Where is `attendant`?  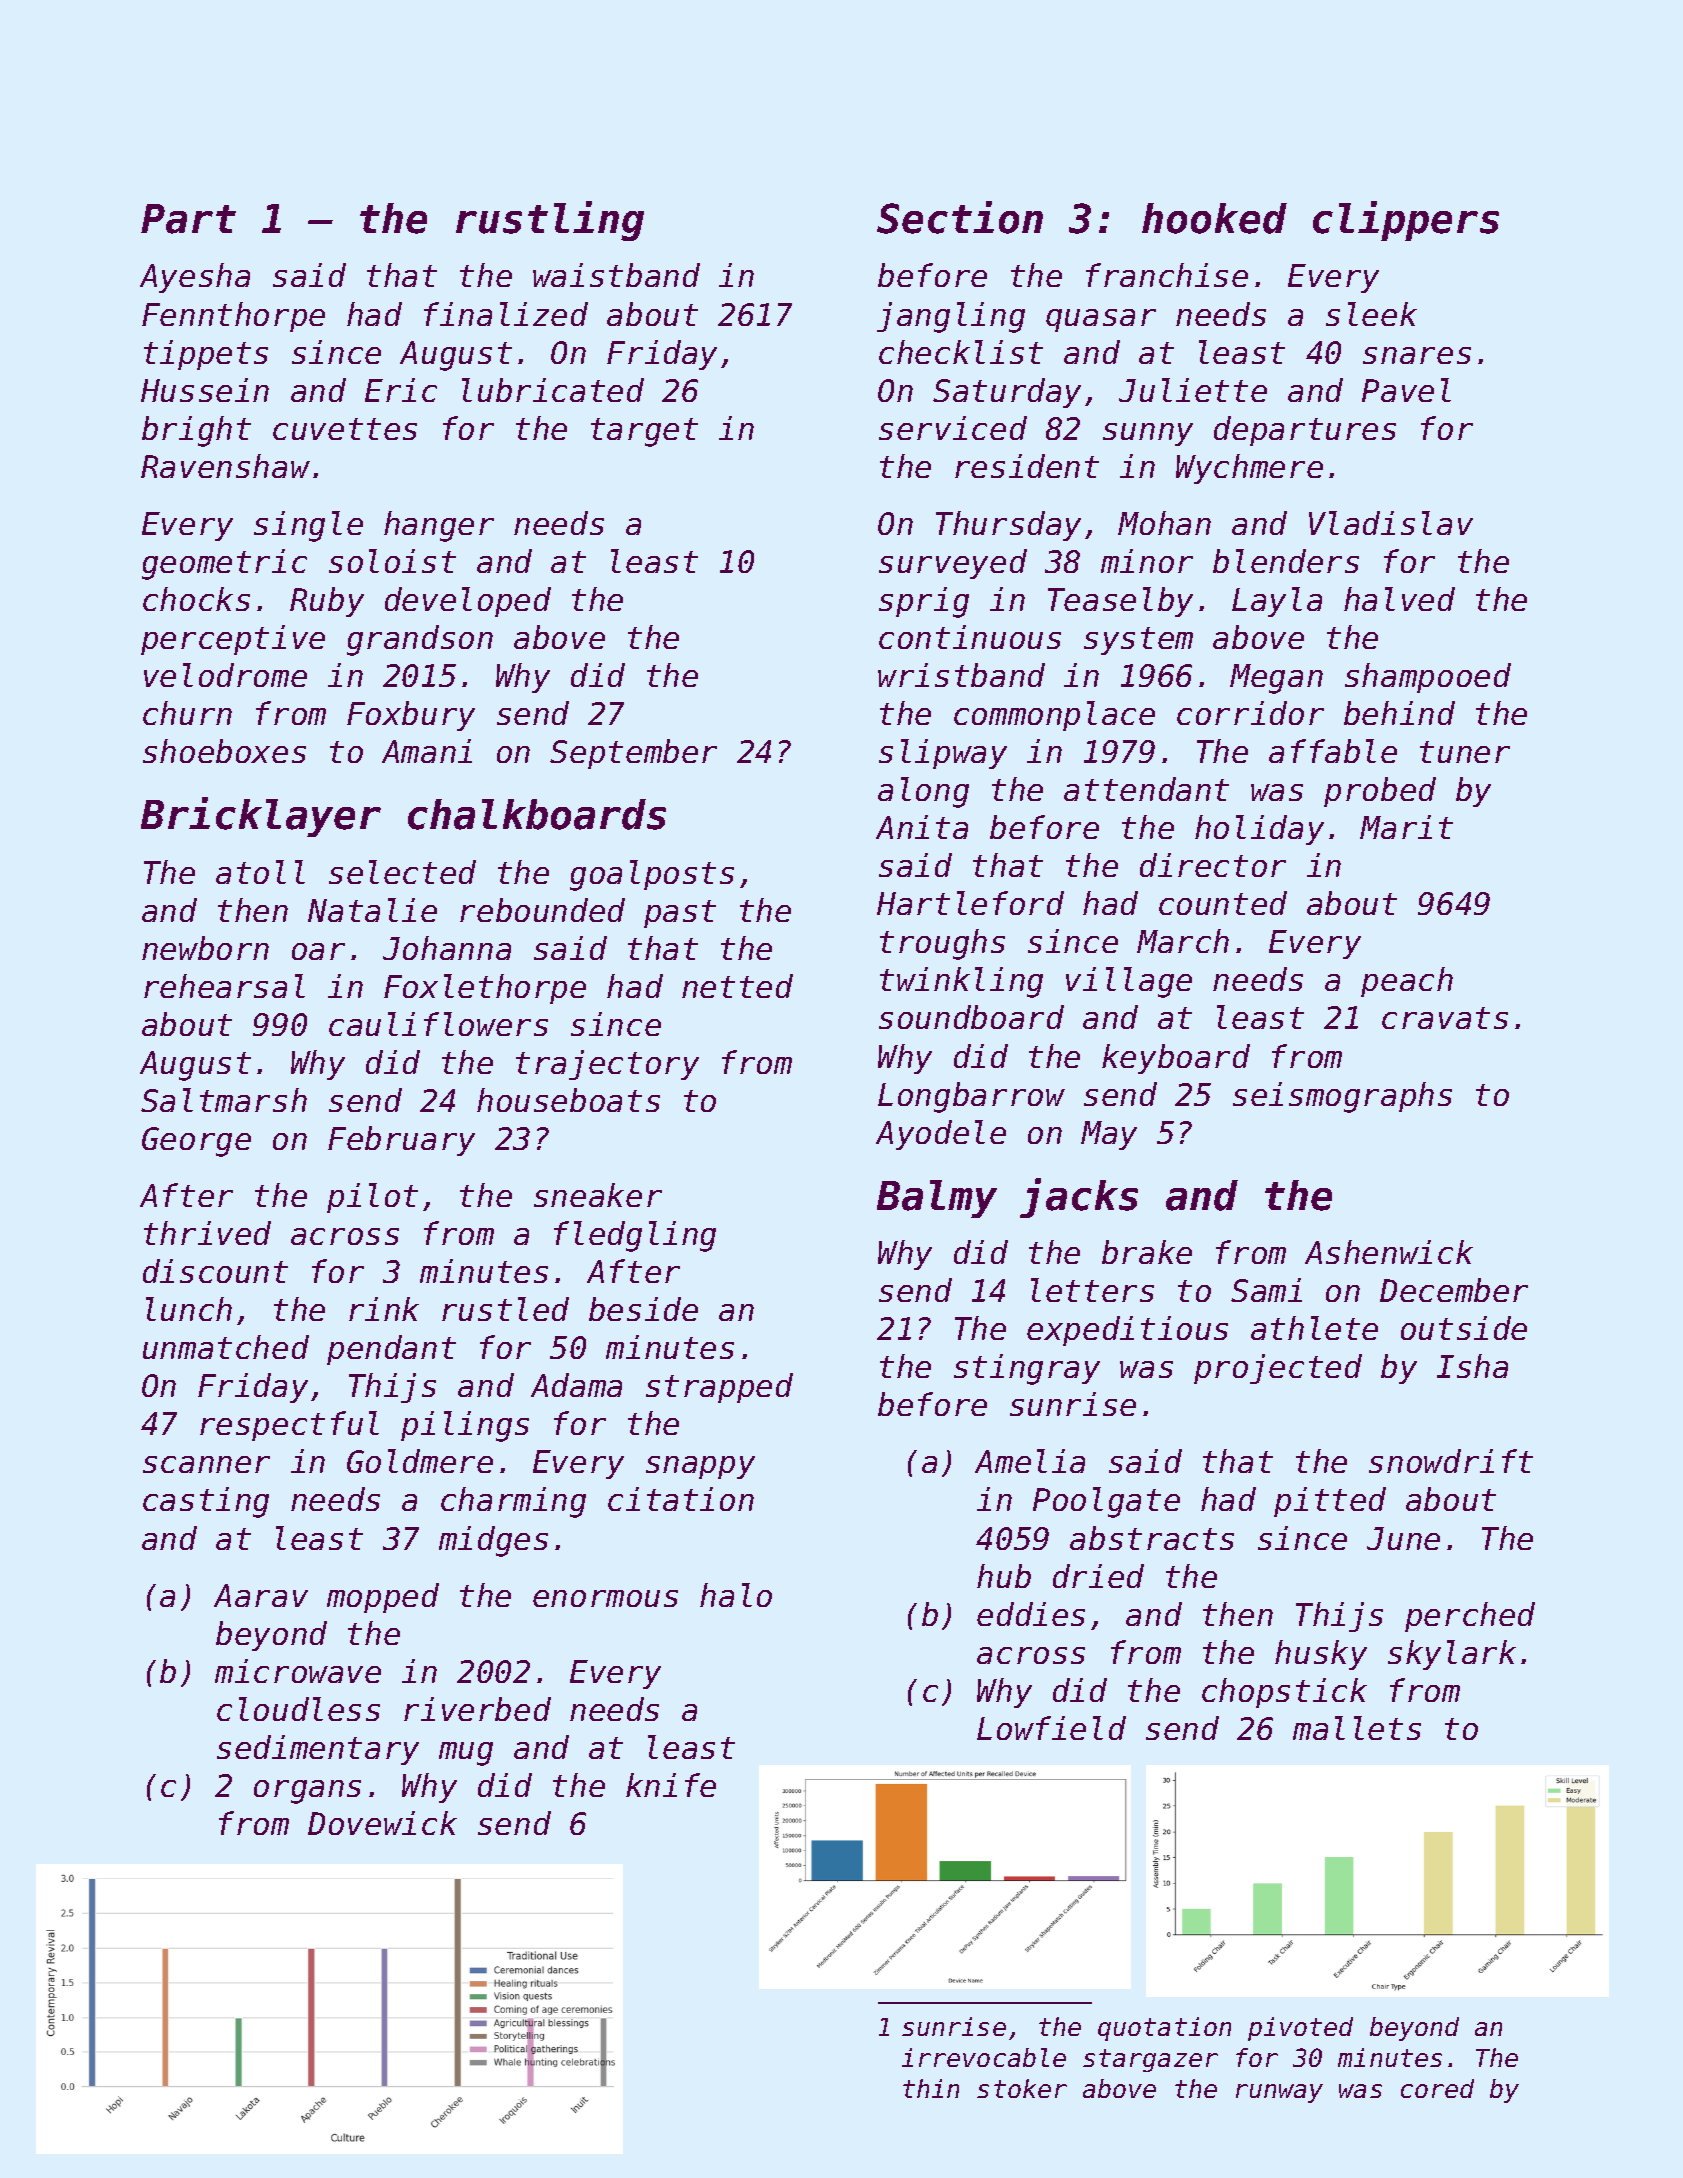
attendant is located at coordinates (1146, 789).
